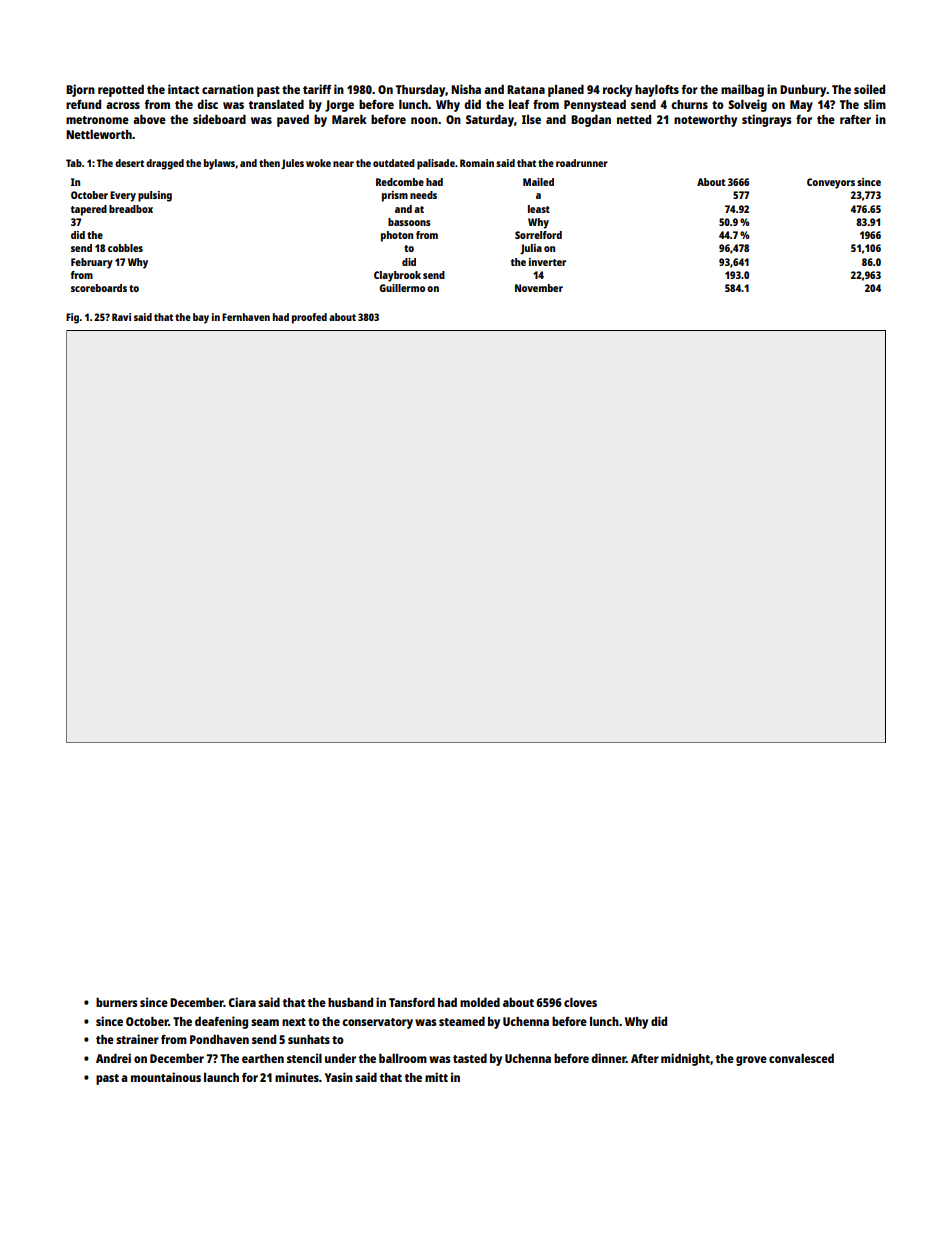 The width and height of the screenshot is (952, 1233). Describe the element at coordinates (309, 318) in the screenshot. I see `proofed` at that location.
